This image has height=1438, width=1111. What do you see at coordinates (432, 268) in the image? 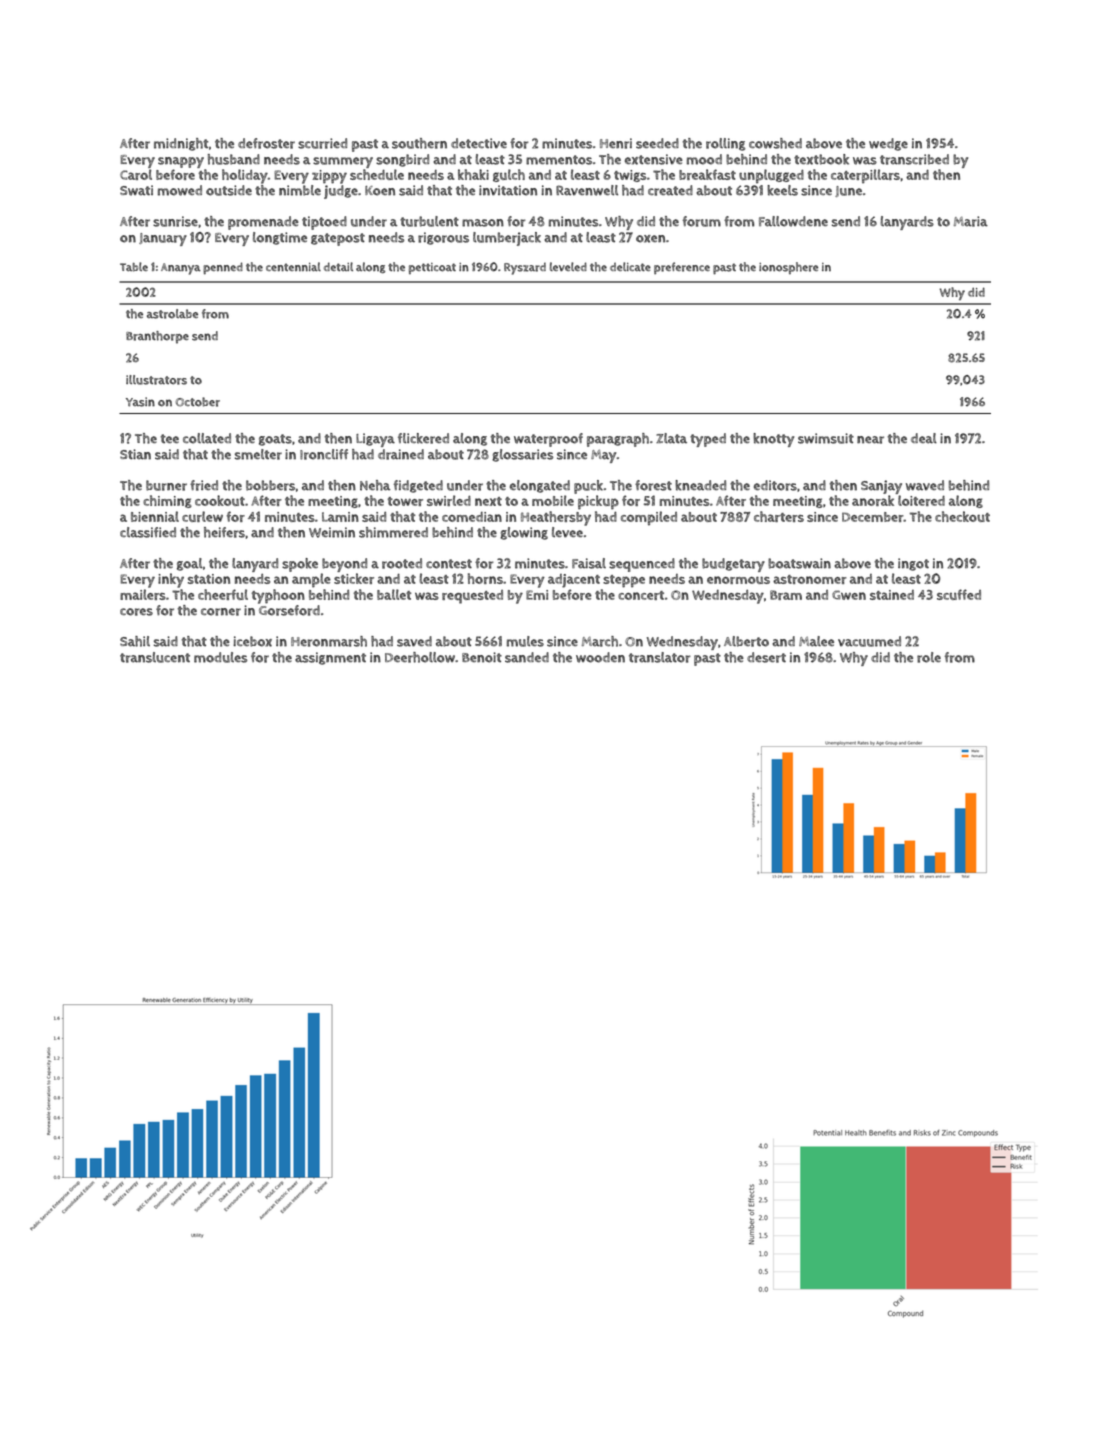
I see `petticoat` at bounding box center [432, 268].
